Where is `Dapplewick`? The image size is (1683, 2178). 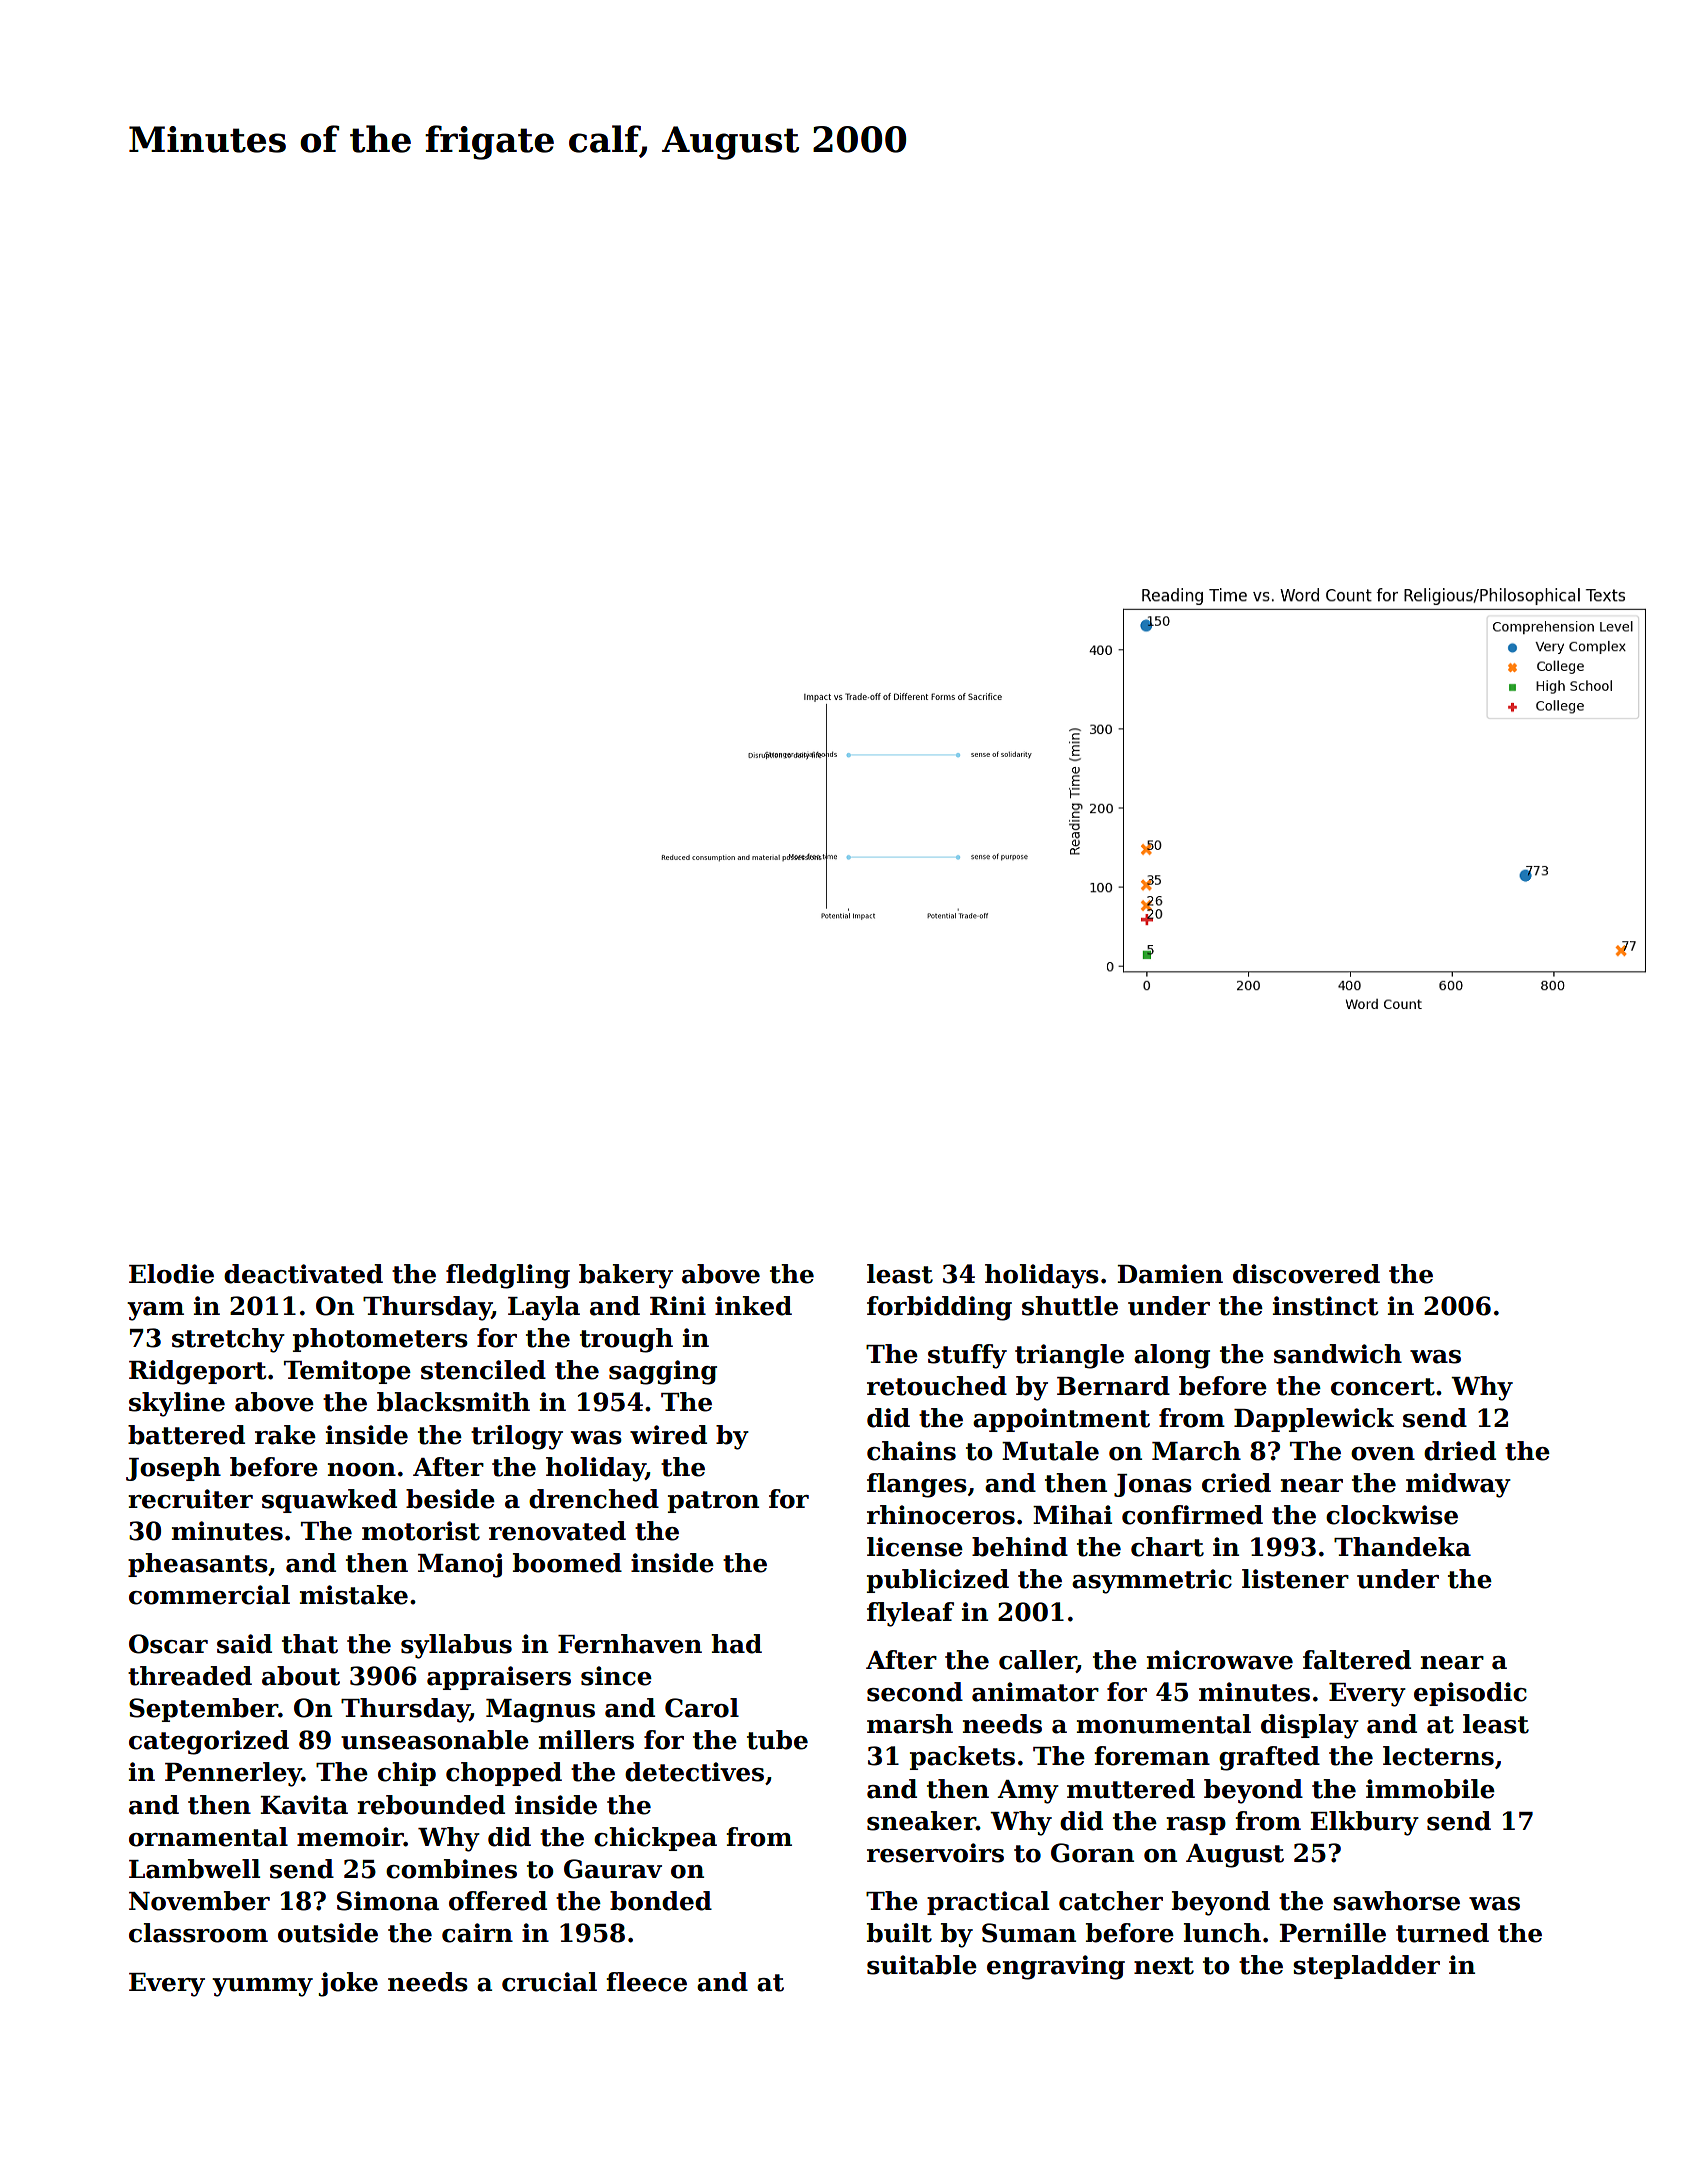
Dapplewick is located at coordinates (1314, 1420).
